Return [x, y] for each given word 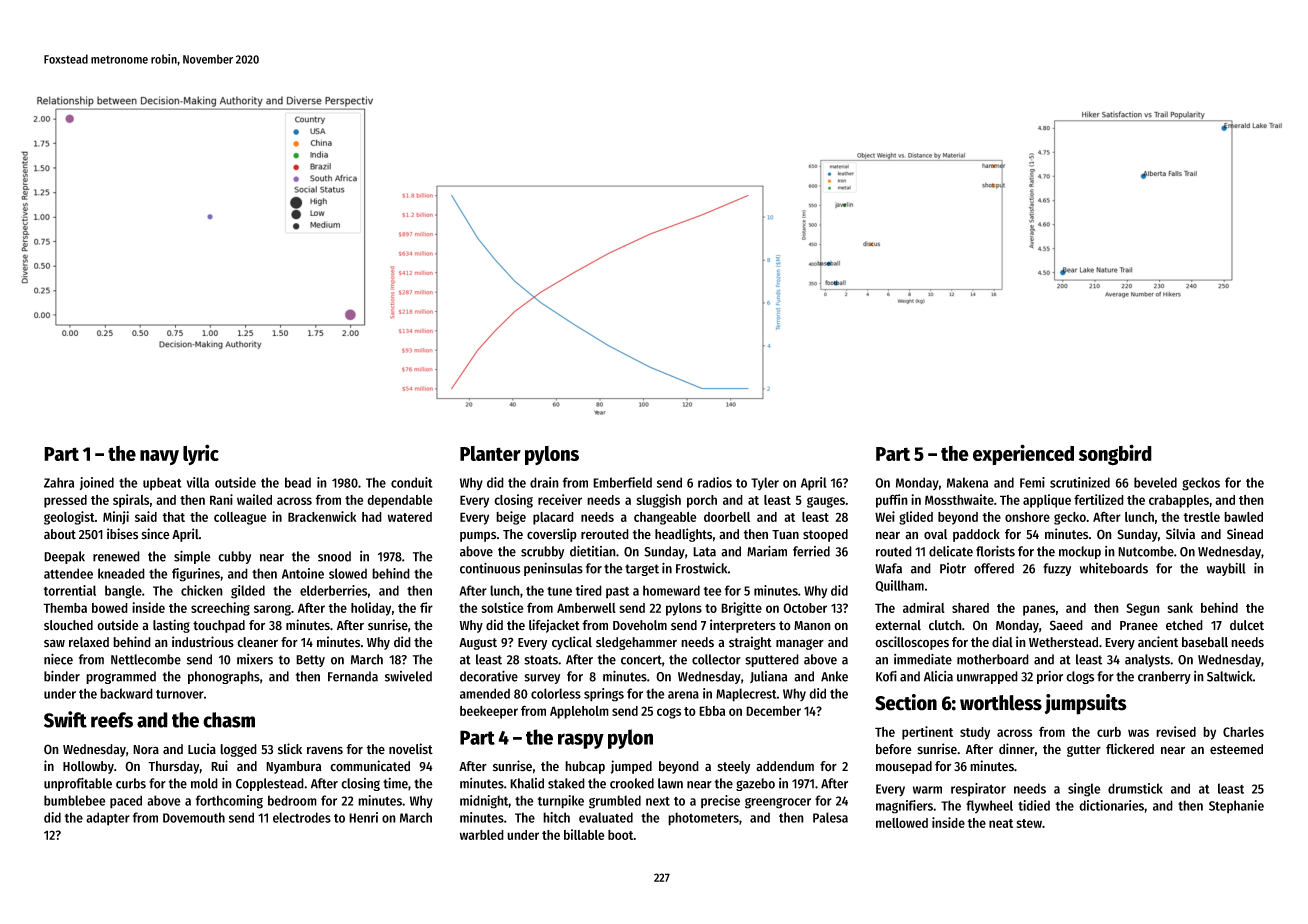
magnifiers [904, 807]
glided [916, 518]
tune [559, 591]
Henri [363, 817]
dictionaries [1112, 805]
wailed [254, 499]
